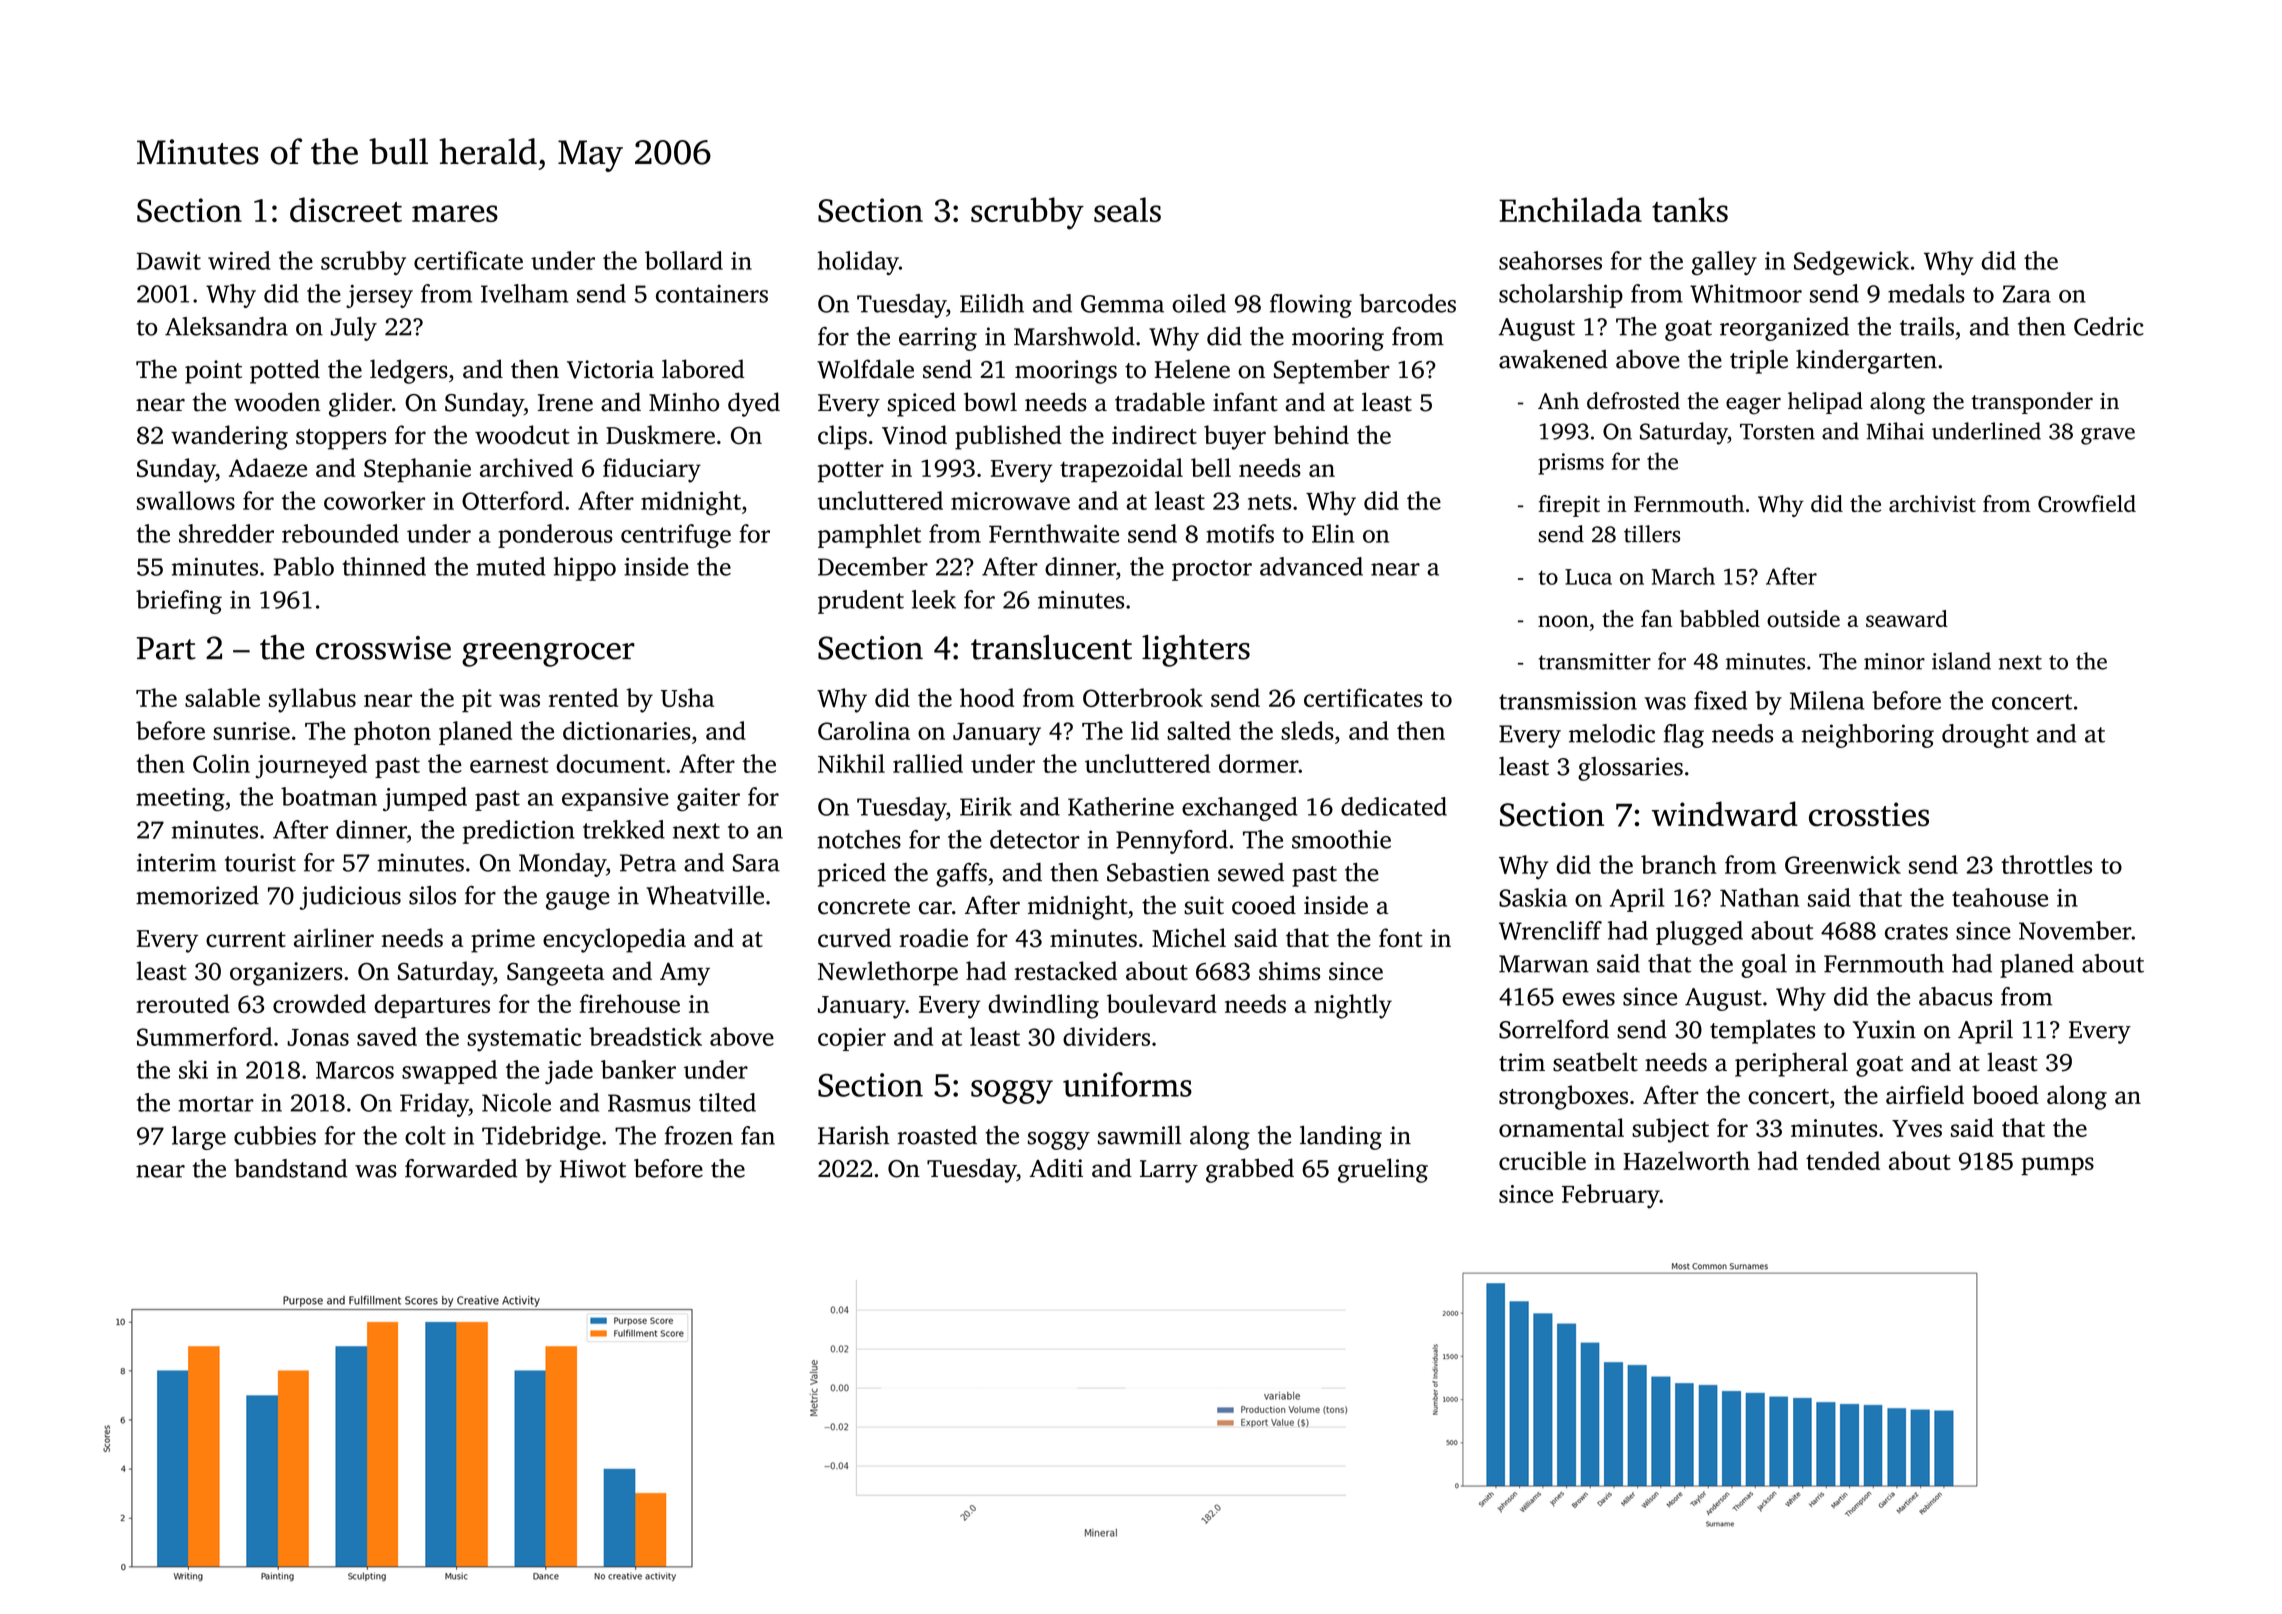 The height and width of the page is (1614, 2282). Describe the element at coordinates (1127, 209) in the page. I see `seals` at that location.
